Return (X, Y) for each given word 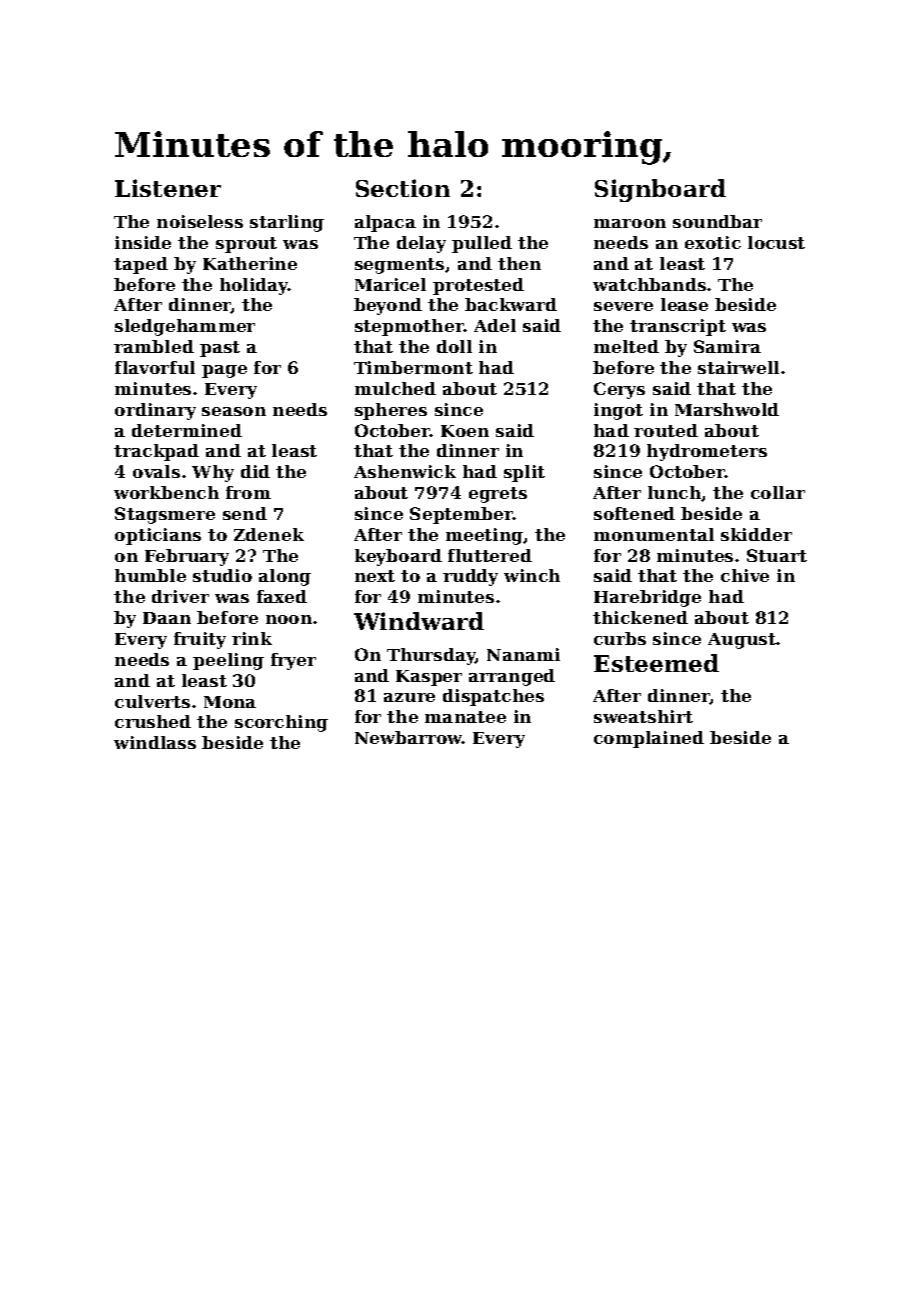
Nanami (523, 654)
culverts (152, 701)
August (742, 641)
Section (403, 188)
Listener (168, 188)
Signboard (660, 190)
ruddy (470, 577)
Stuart (777, 555)
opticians (158, 536)
